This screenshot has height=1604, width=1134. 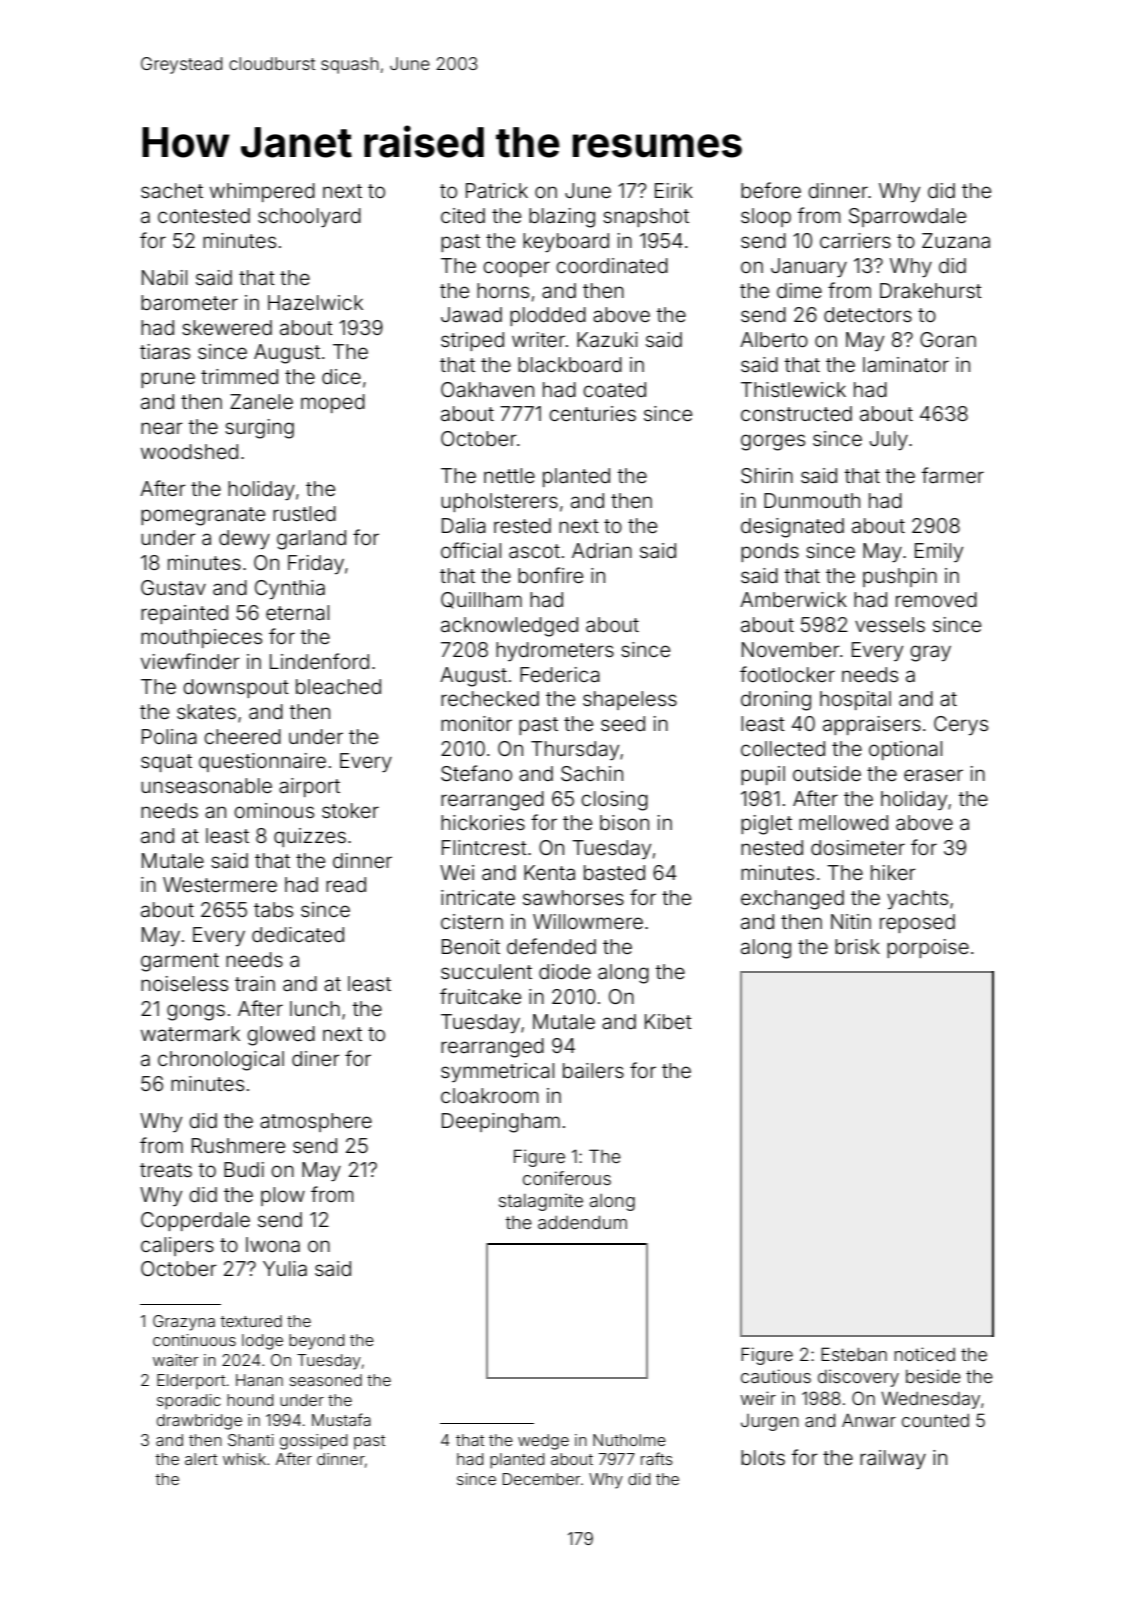 I want to click on hydrometers, so click(x=555, y=652).
